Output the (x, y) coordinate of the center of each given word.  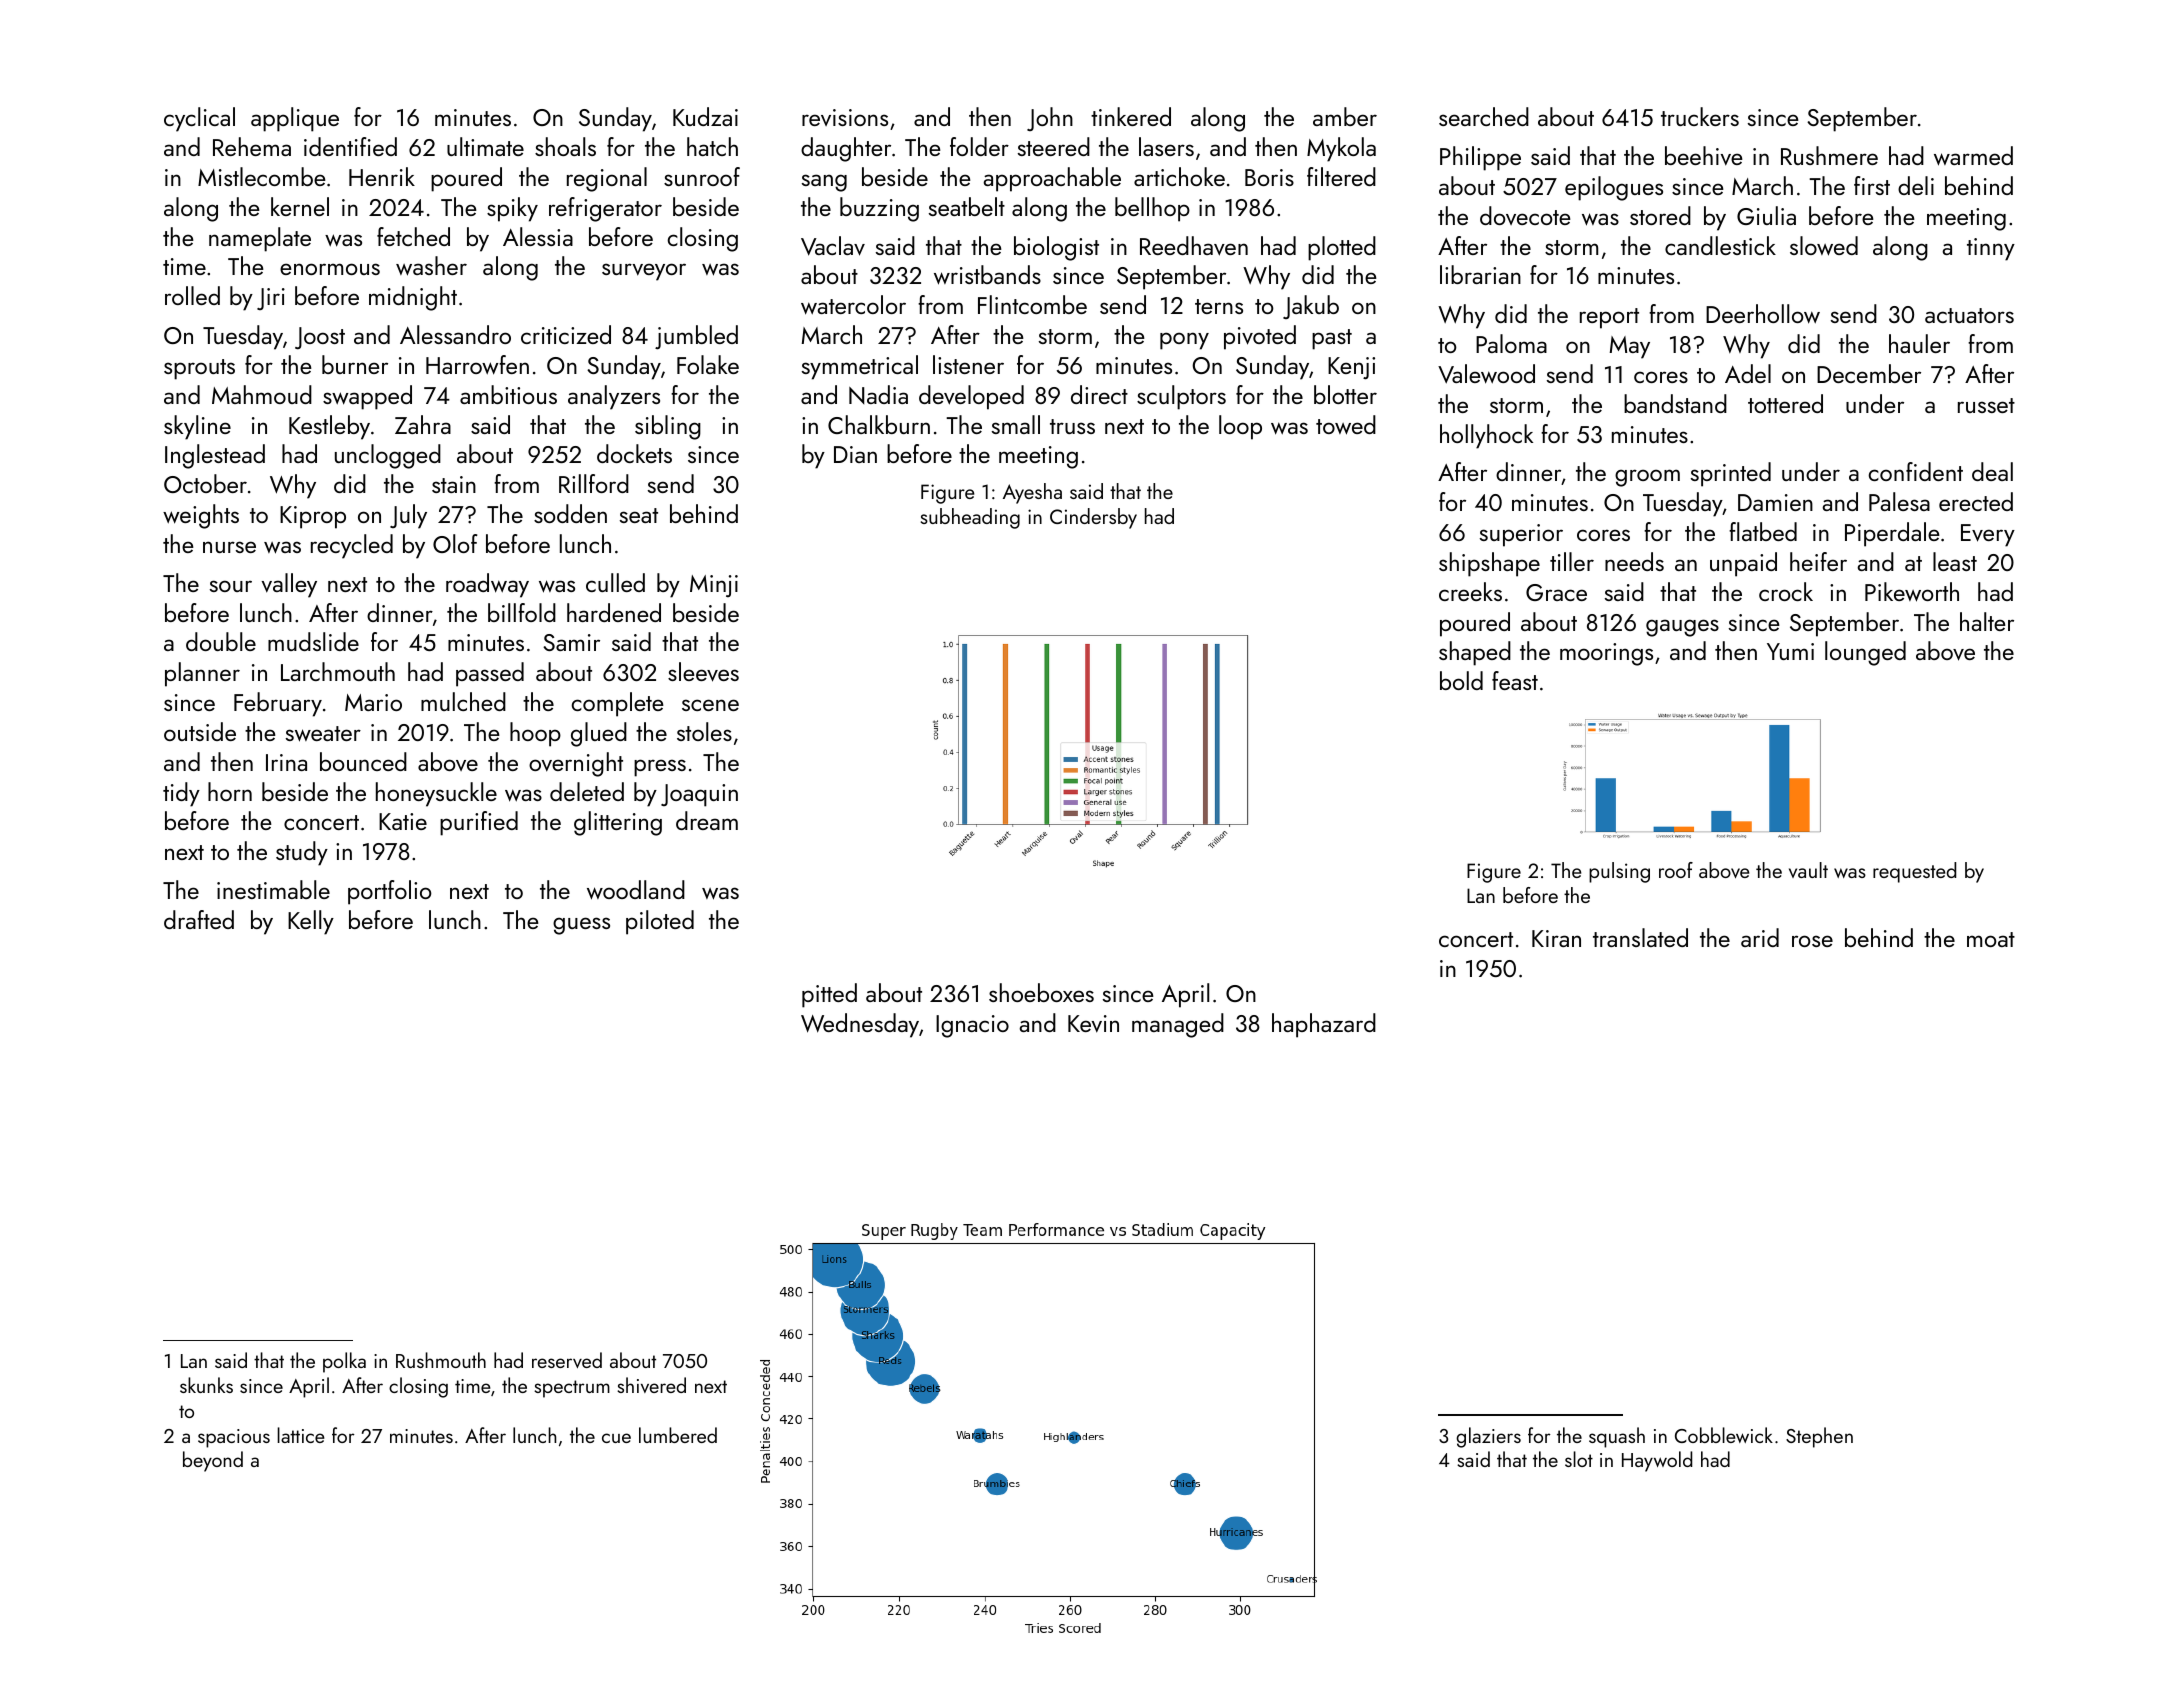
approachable (1052, 179)
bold (1461, 680)
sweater (323, 734)
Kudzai (705, 116)
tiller (1572, 561)
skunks (206, 1385)
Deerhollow (1763, 314)
